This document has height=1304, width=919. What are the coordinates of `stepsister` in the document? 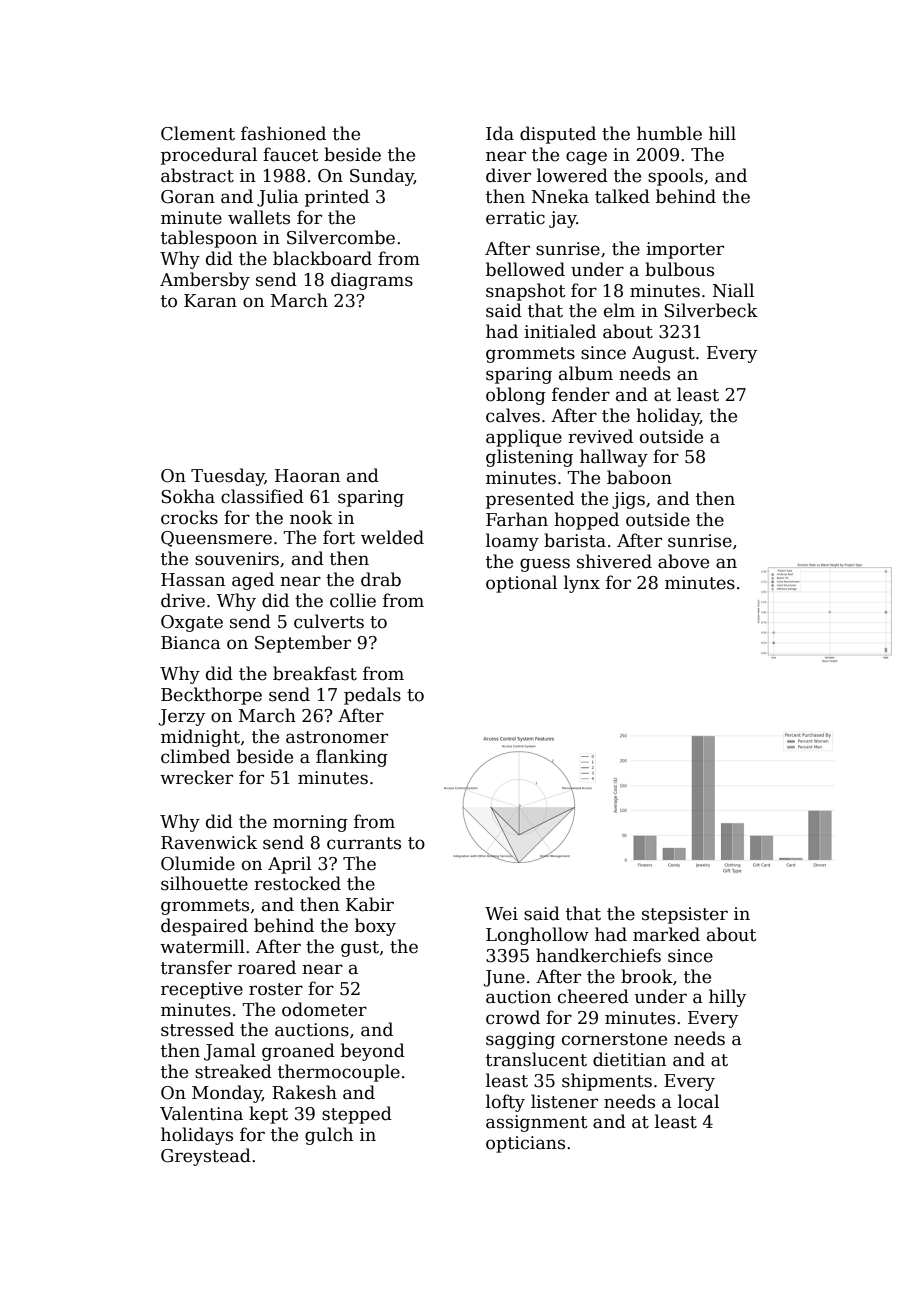 It's located at (685, 915).
